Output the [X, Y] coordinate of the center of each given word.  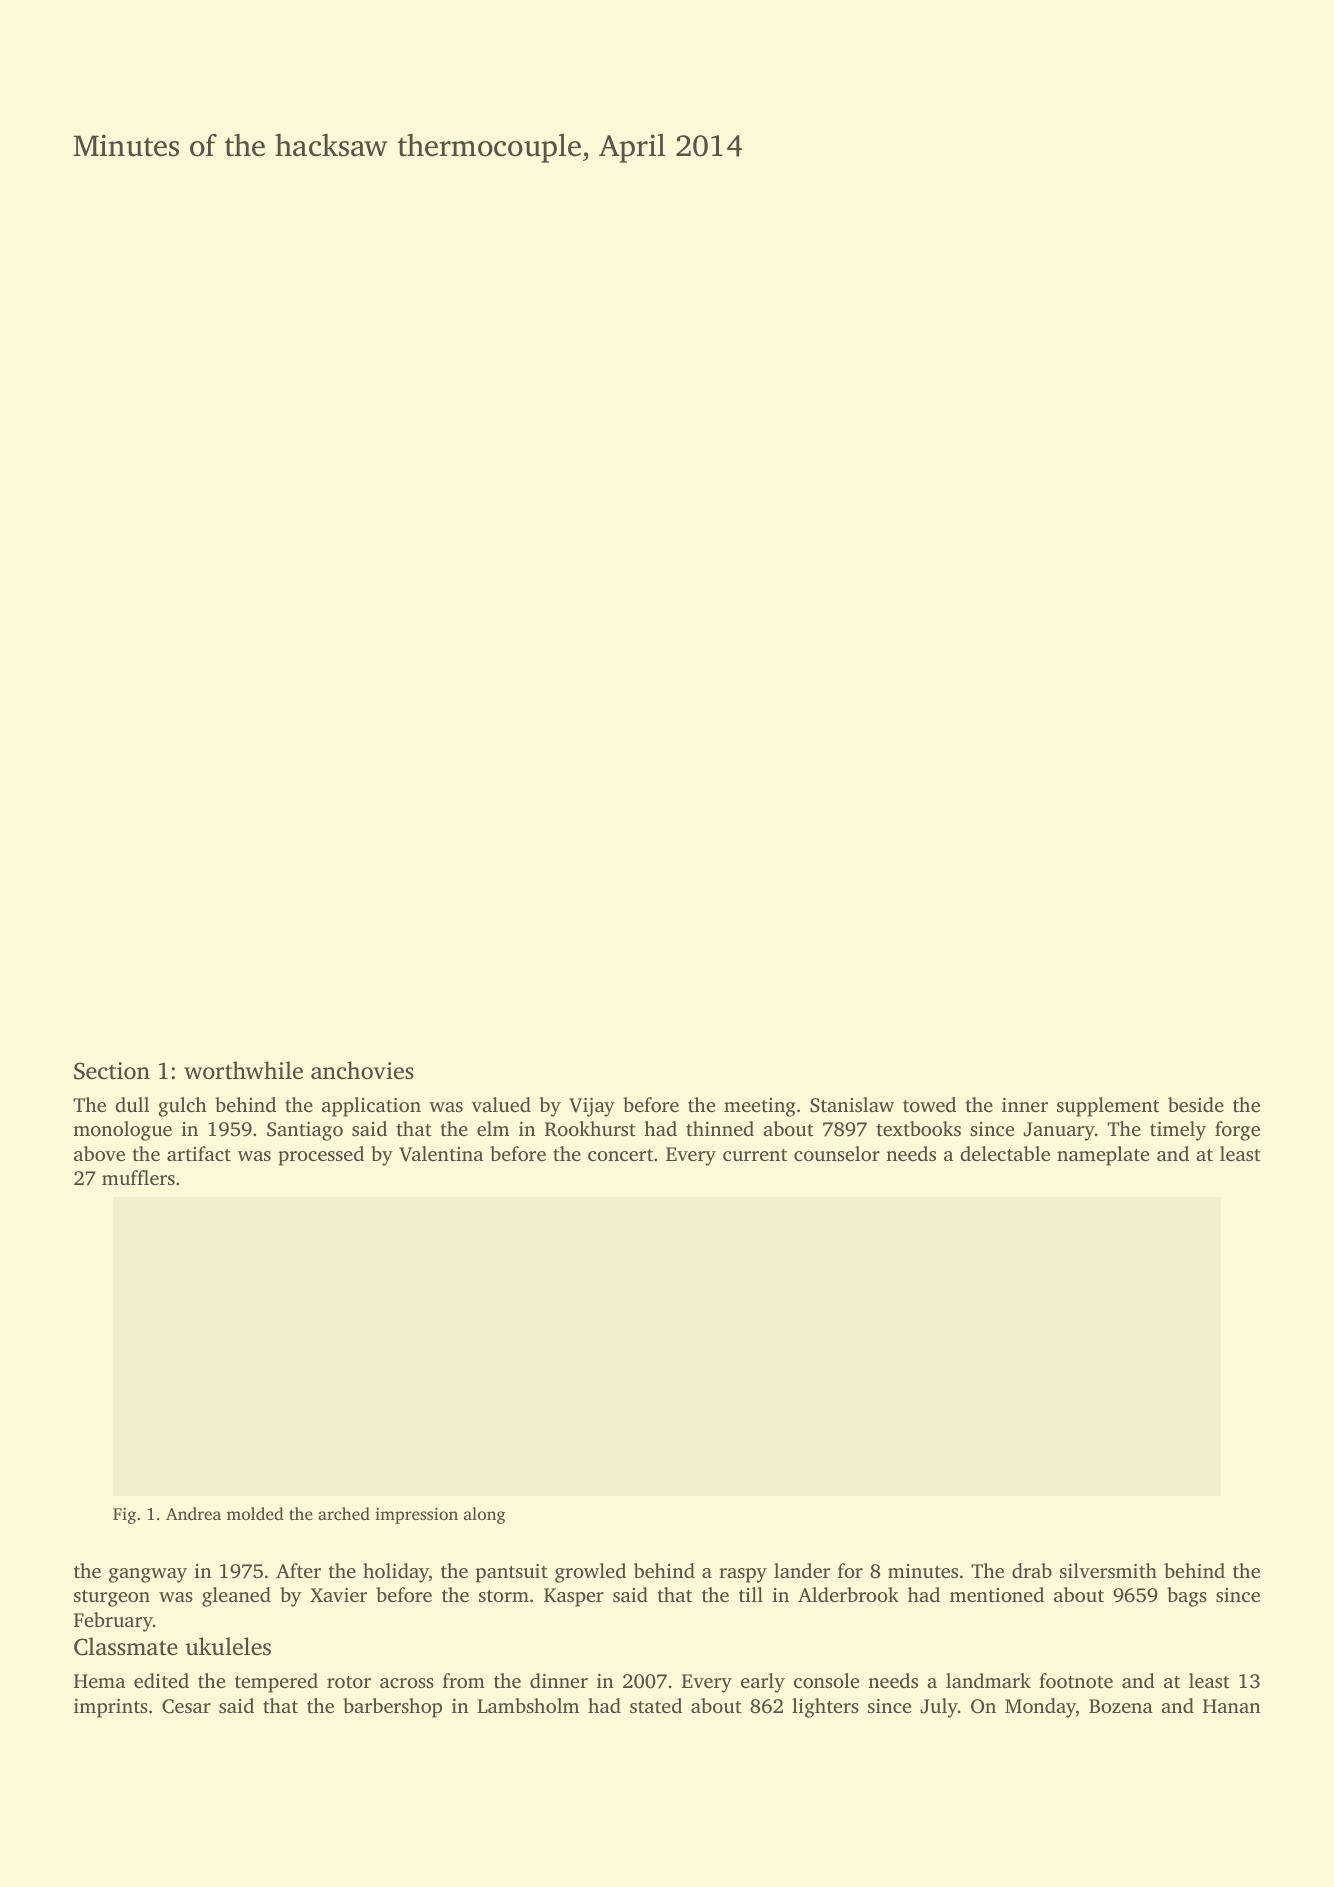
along [485, 1515]
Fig [124, 1516]
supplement [1108, 1107]
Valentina [441, 1154]
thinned [720, 1128]
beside [1196, 1104]
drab [1032, 1570]
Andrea [193, 1513]
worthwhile [243, 1070]
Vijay [592, 1107]
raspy [743, 1575]
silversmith [1108, 1570]
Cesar [186, 1706]
